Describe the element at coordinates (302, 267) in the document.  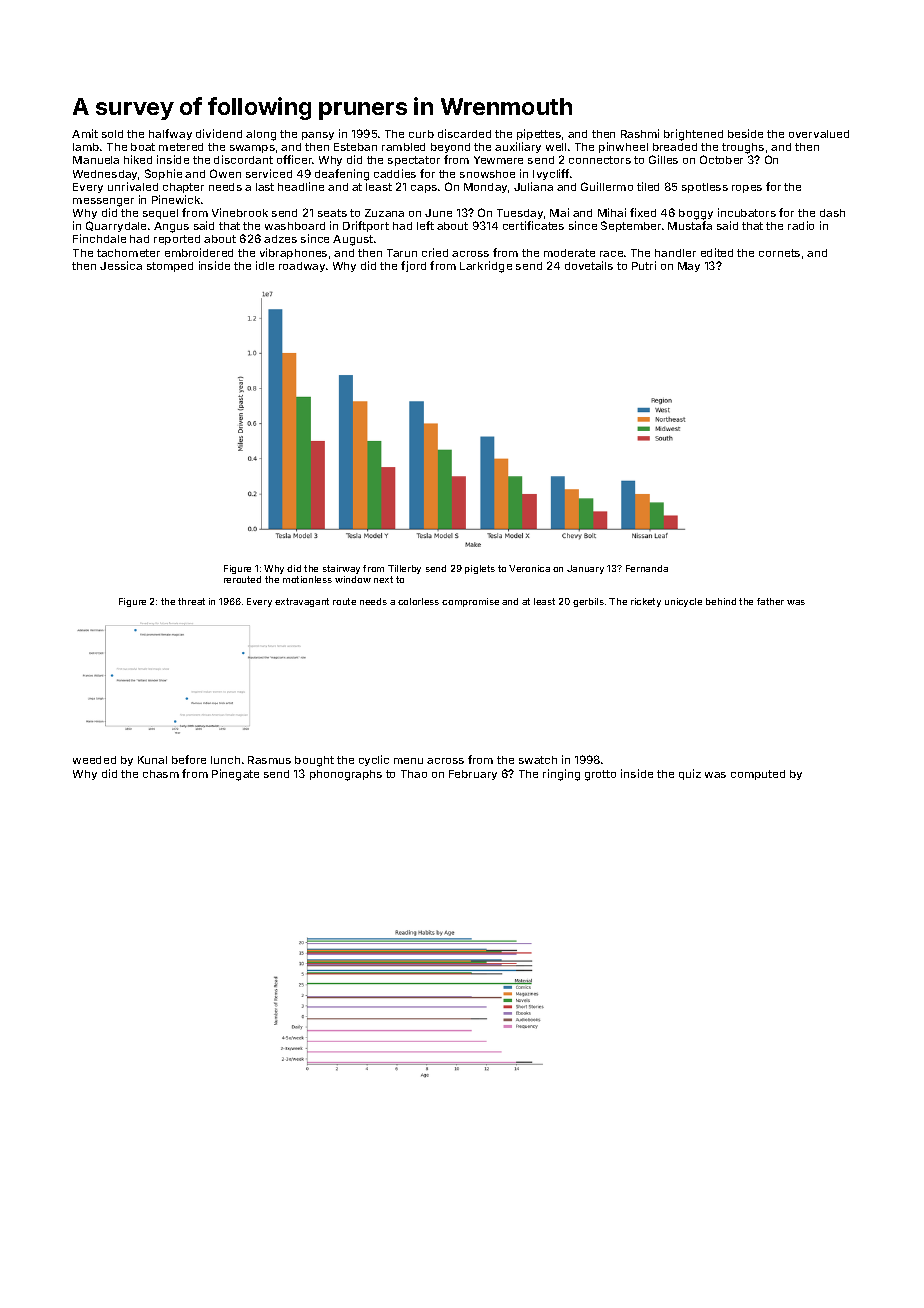
I see `roadway` at that location.
